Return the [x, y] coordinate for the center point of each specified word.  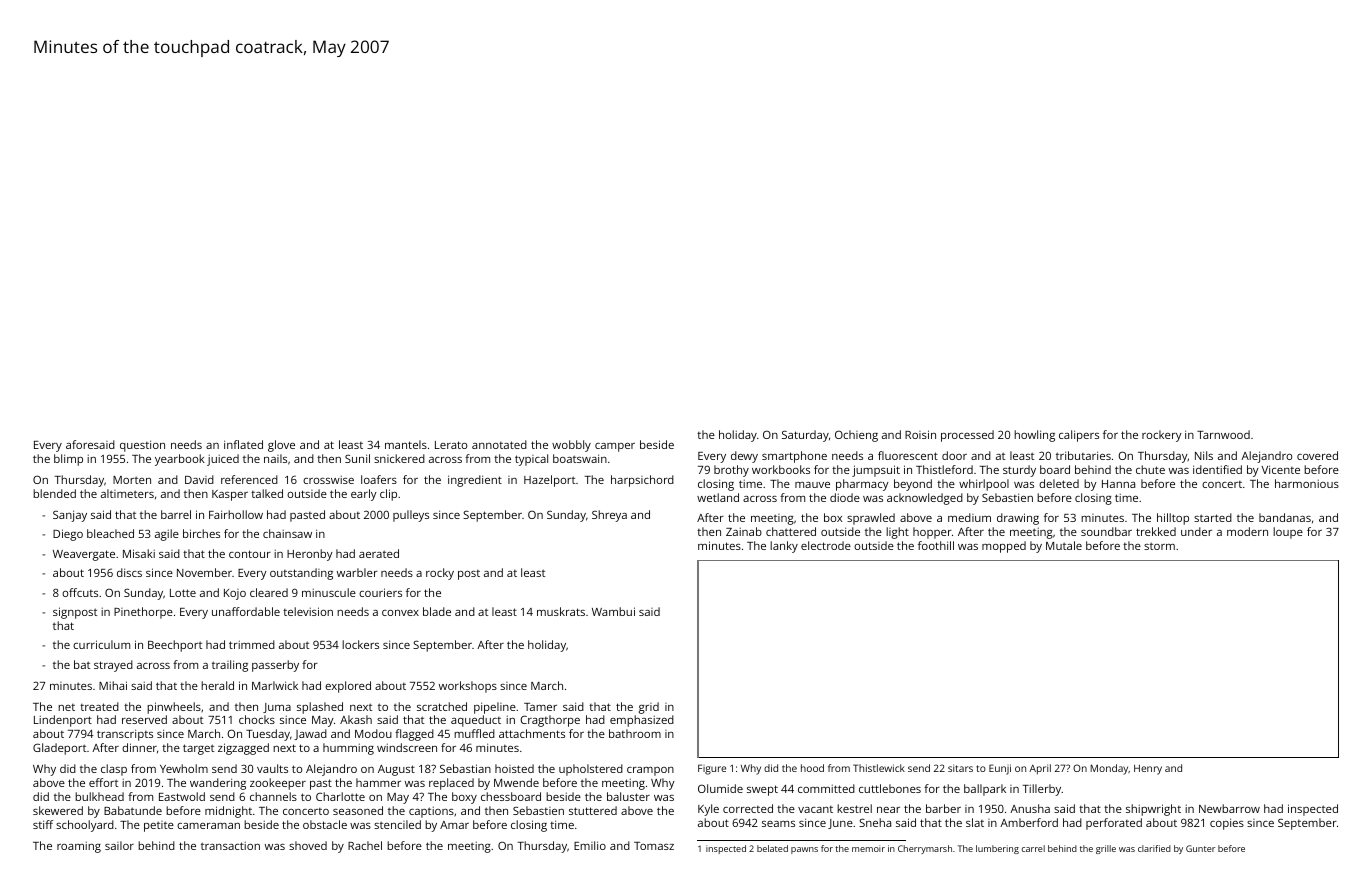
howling [1034, 436]
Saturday [805, 436]
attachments [532, 733]
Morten [132, 480]
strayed [113, 666]
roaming [79, 847]
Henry [1148, 770]
